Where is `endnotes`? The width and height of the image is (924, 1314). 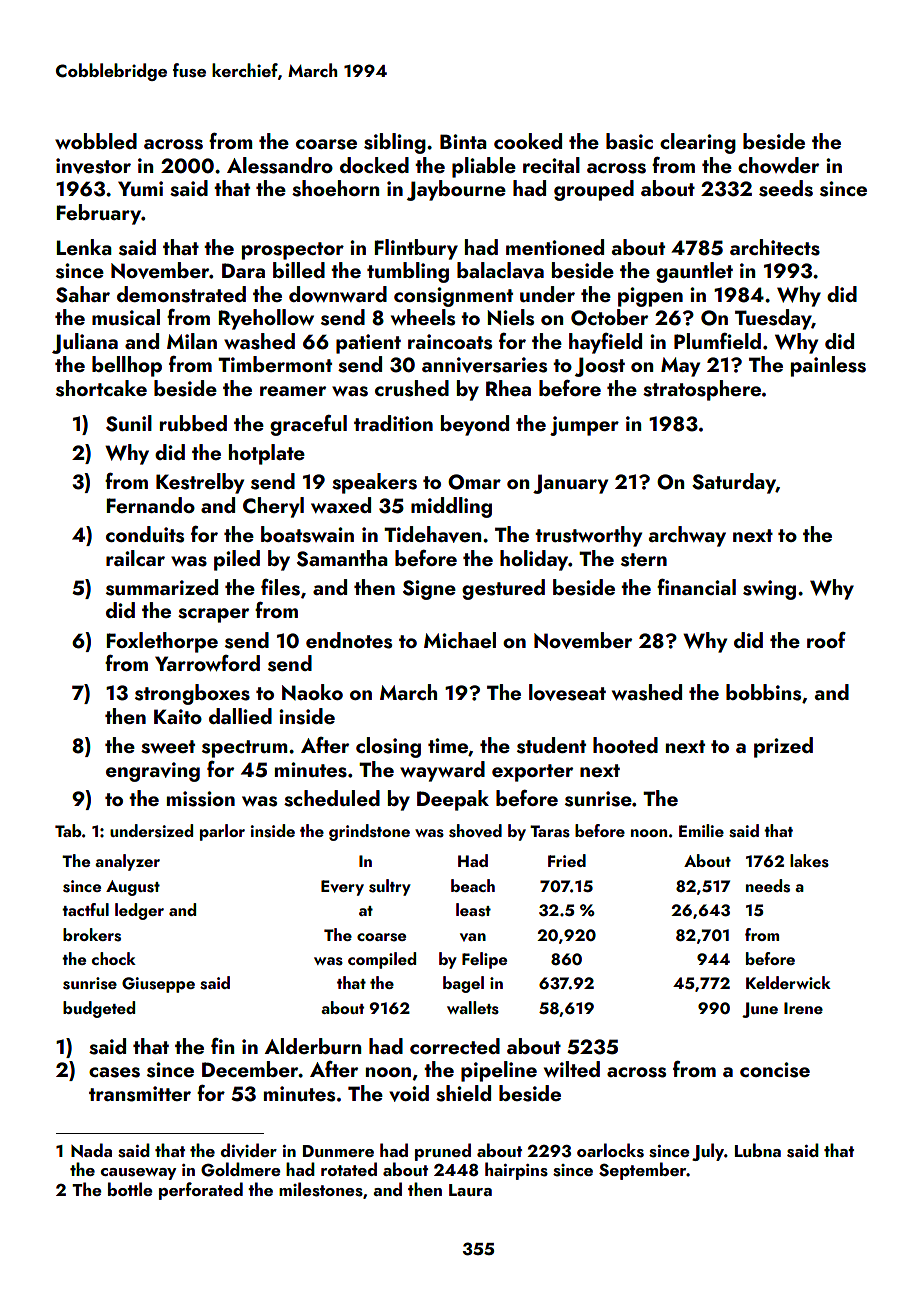
endnotes is located at coordinates (349, 640).
